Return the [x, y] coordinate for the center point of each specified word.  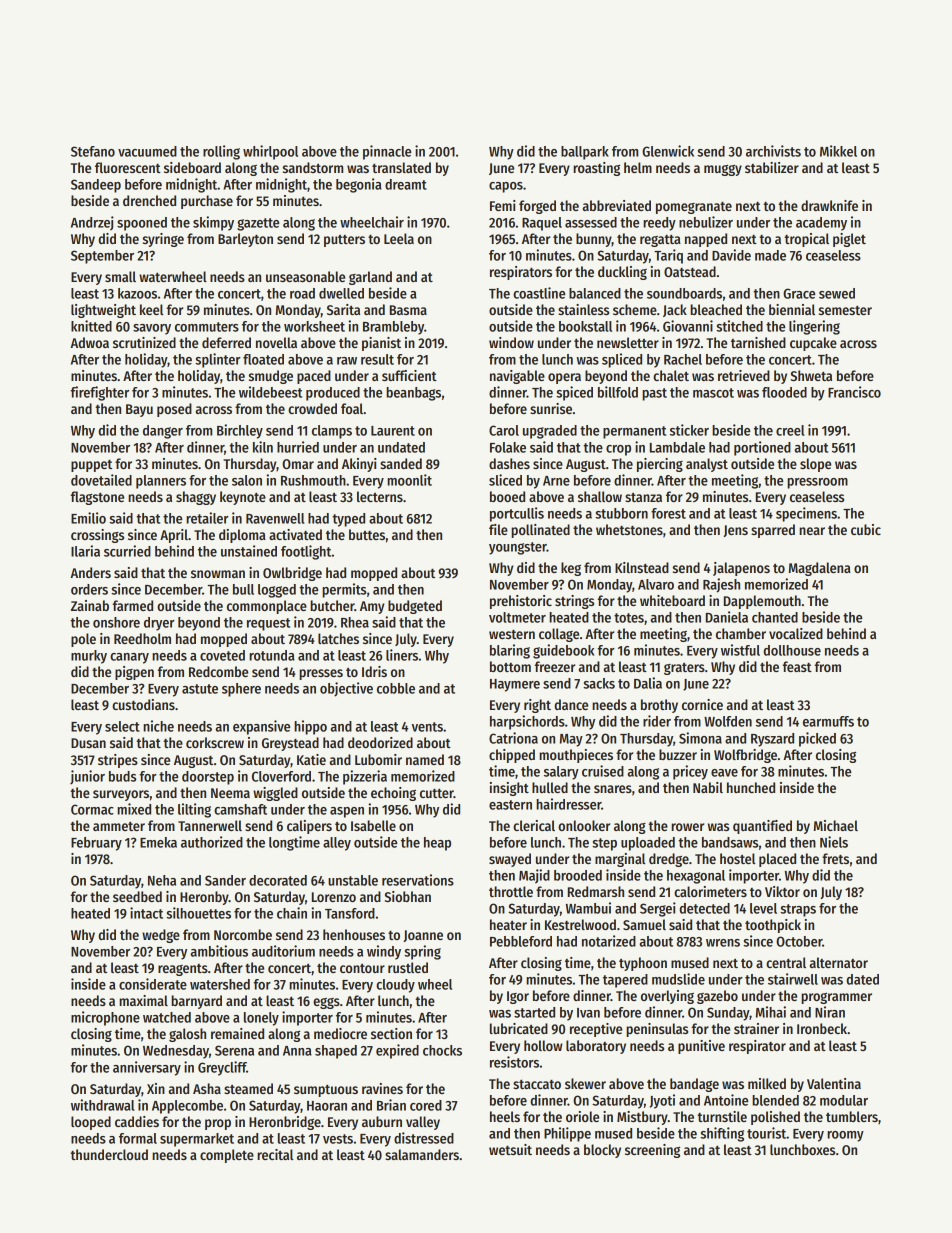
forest [668, 513]
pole [83, 640]
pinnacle [387, 152]
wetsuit [510, 1149]
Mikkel [838, 151]
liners [402, 655]
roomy [845, 1136]
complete [227, 1156]
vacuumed [147, 151]
